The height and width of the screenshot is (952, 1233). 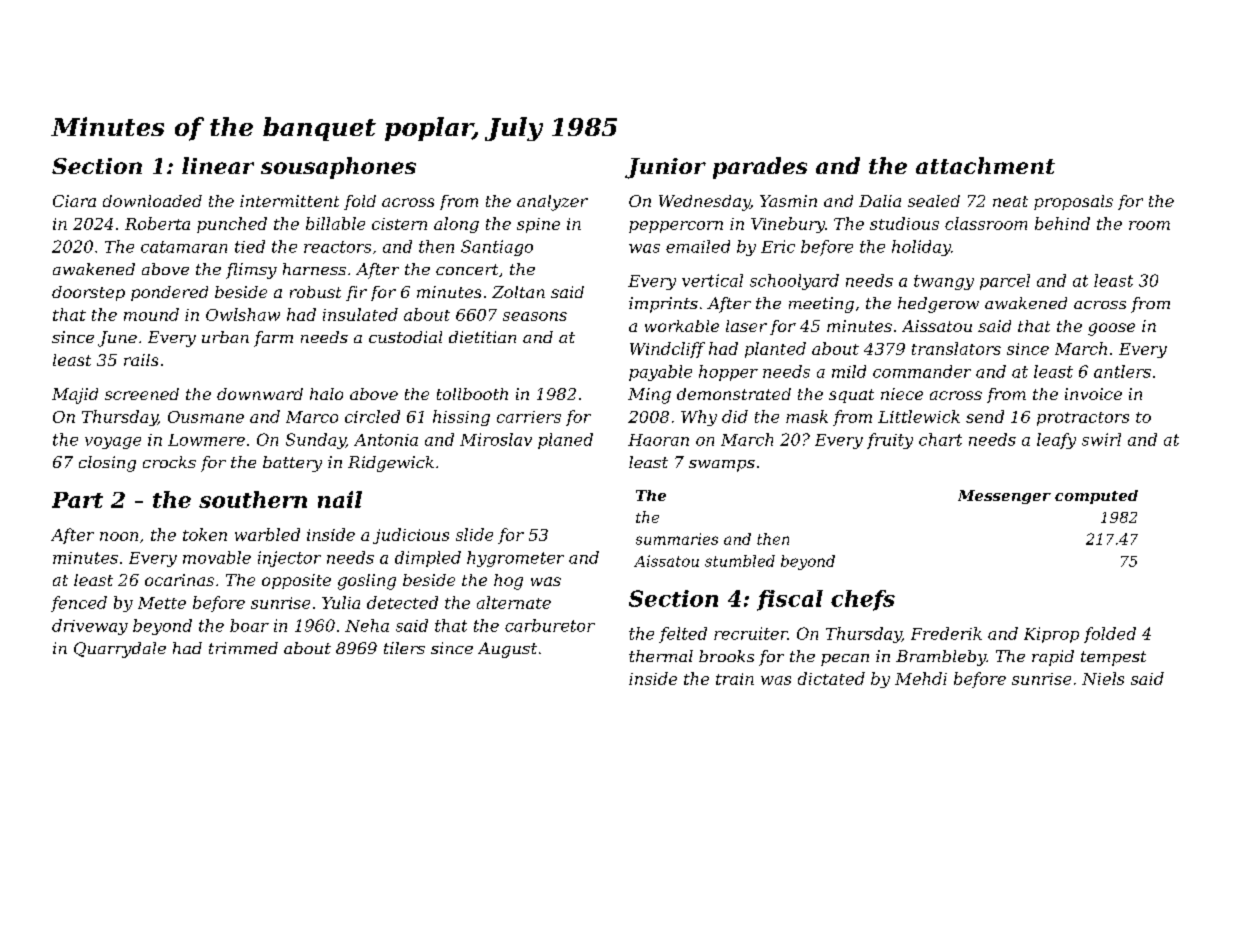 What do you see at coordinates (985, 165) in the screenshot?
I see `attachment` at bounding box center [985, 165].
